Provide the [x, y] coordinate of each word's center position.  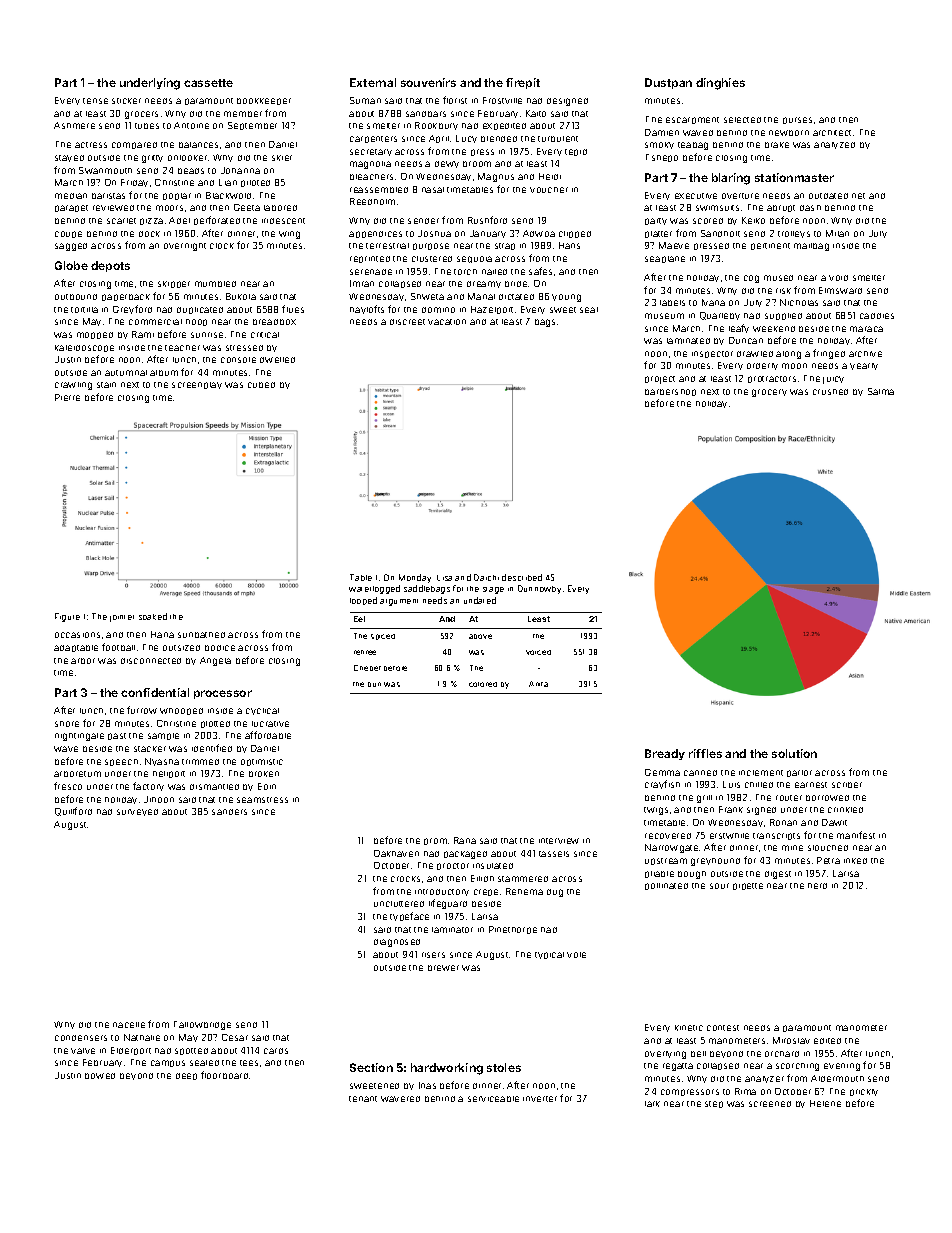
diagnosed [397, 943]
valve [83, 1051]
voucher [549, 190]
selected [742, 120]
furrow [142, 710]
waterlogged [374, 589]
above [480, 636]
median [71, 196]
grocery [769, 393]
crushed [830, 392]
